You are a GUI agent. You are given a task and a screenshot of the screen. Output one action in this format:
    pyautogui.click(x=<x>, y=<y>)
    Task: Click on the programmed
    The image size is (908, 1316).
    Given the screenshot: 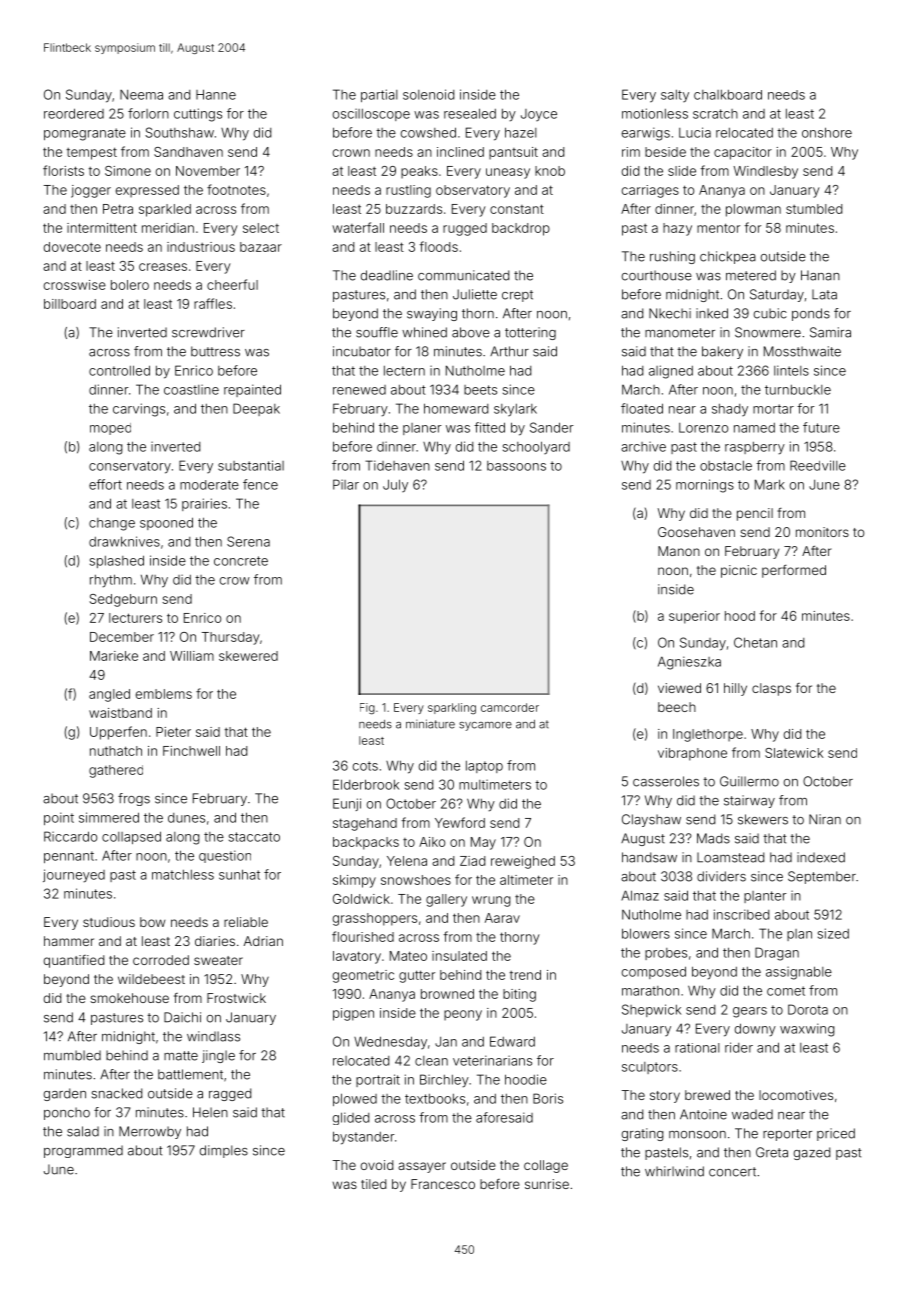 What is the action you would take?
    pyautogui.click(x=83, y=1151)
